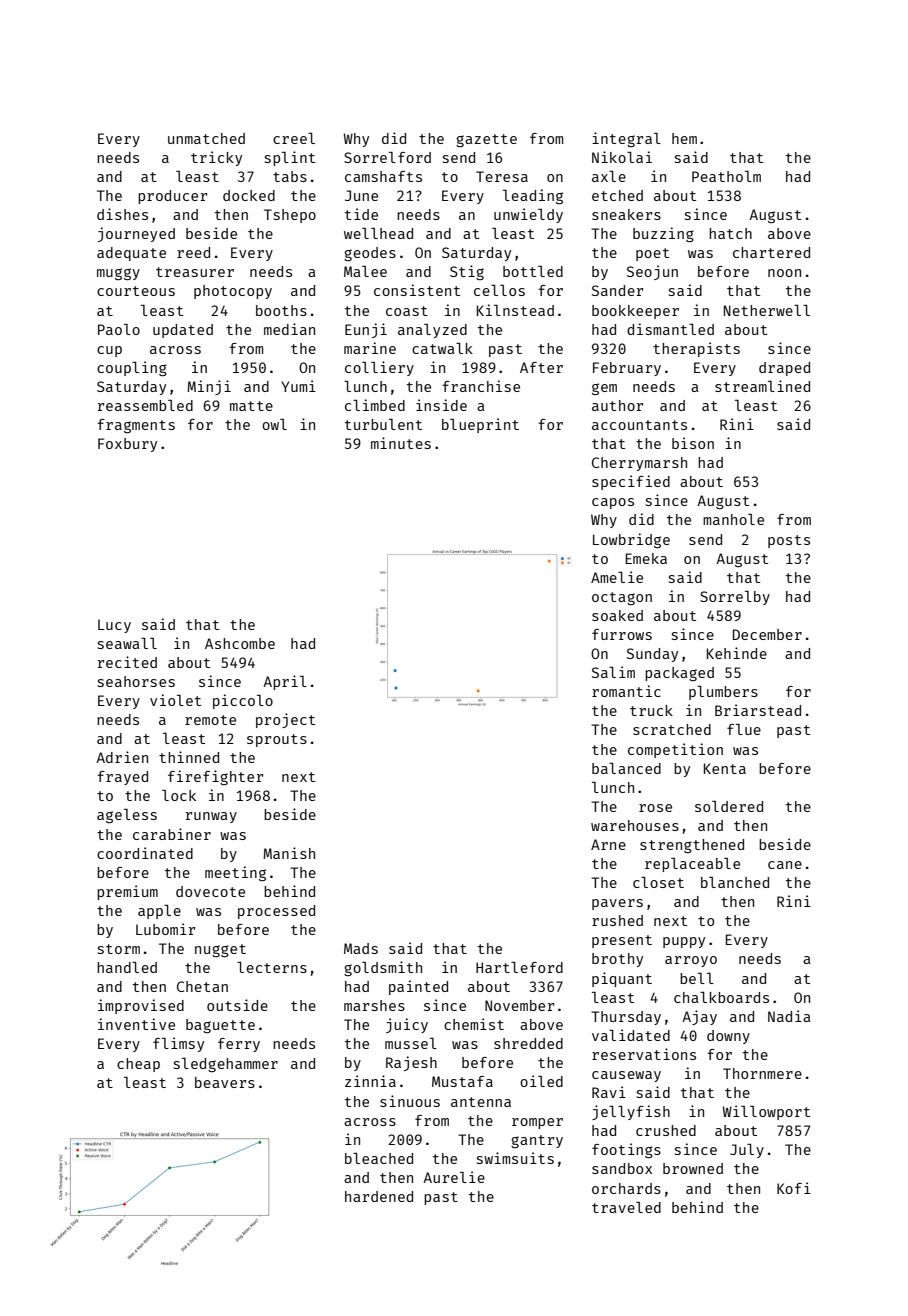 This screenshot has width=908, height=1316. I want to click on franchise, so click(481, 386).
